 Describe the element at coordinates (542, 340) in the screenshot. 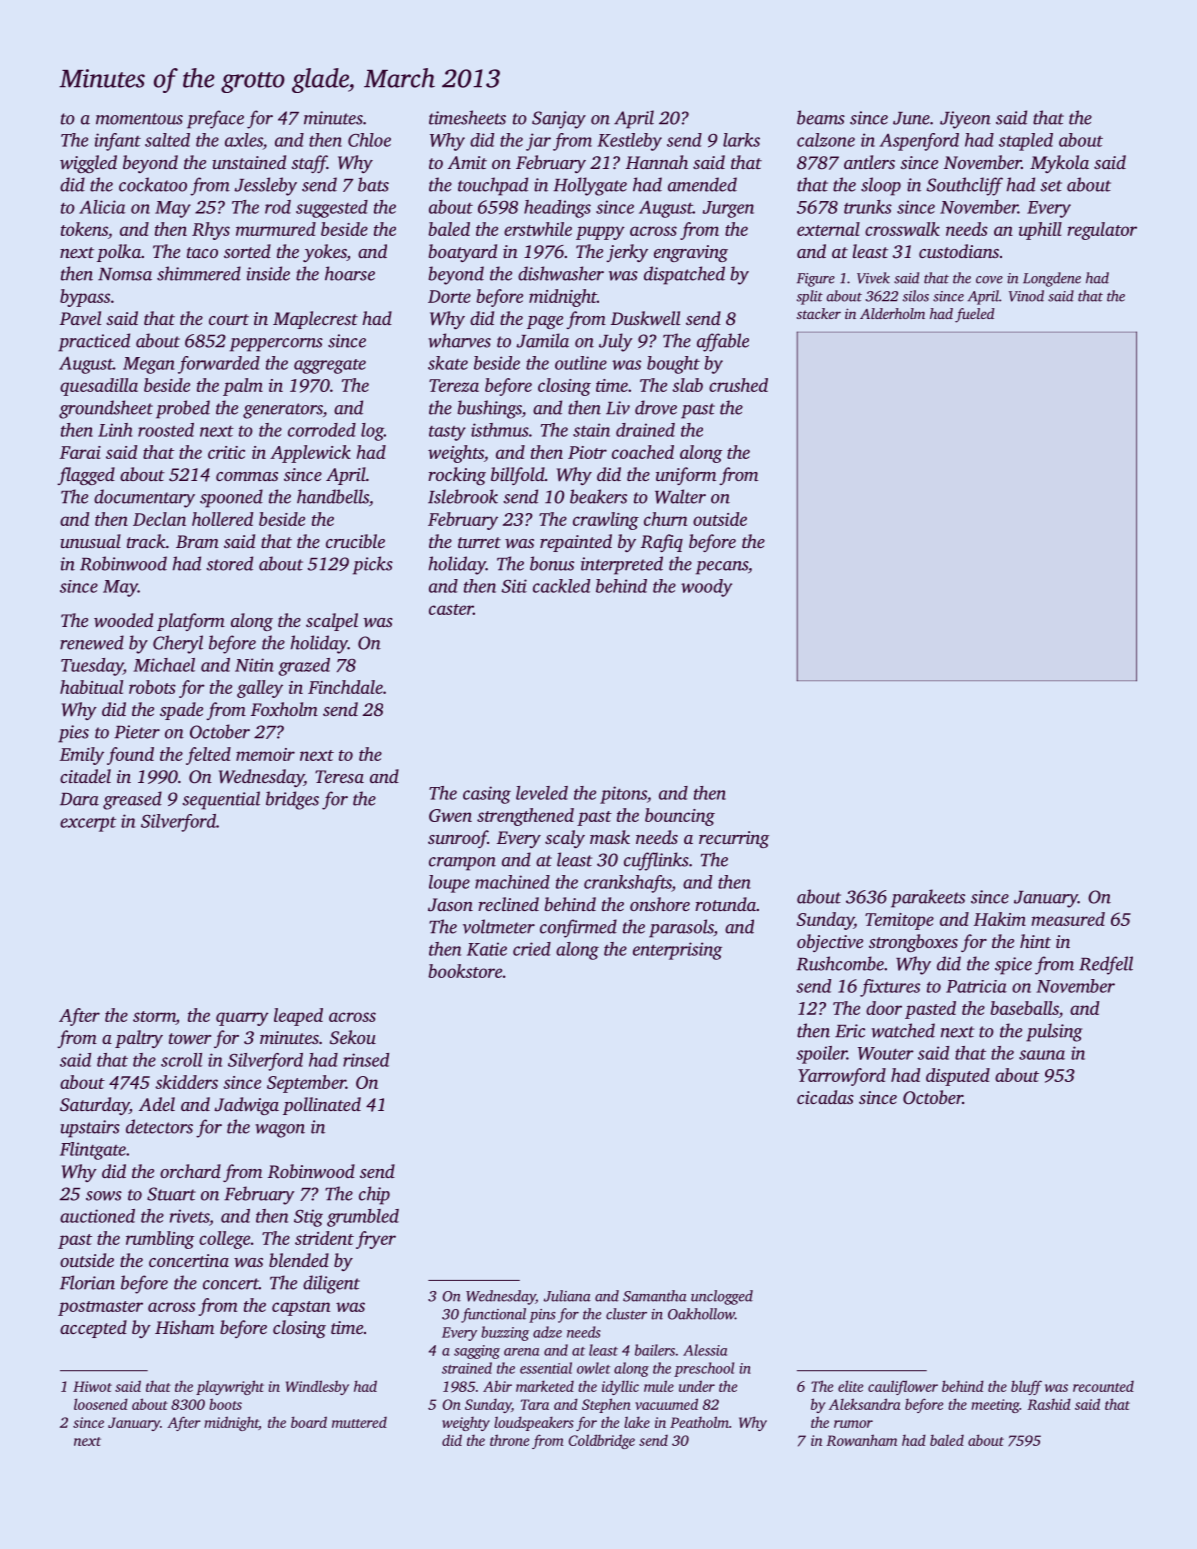

I see `Jamila` at that location.
